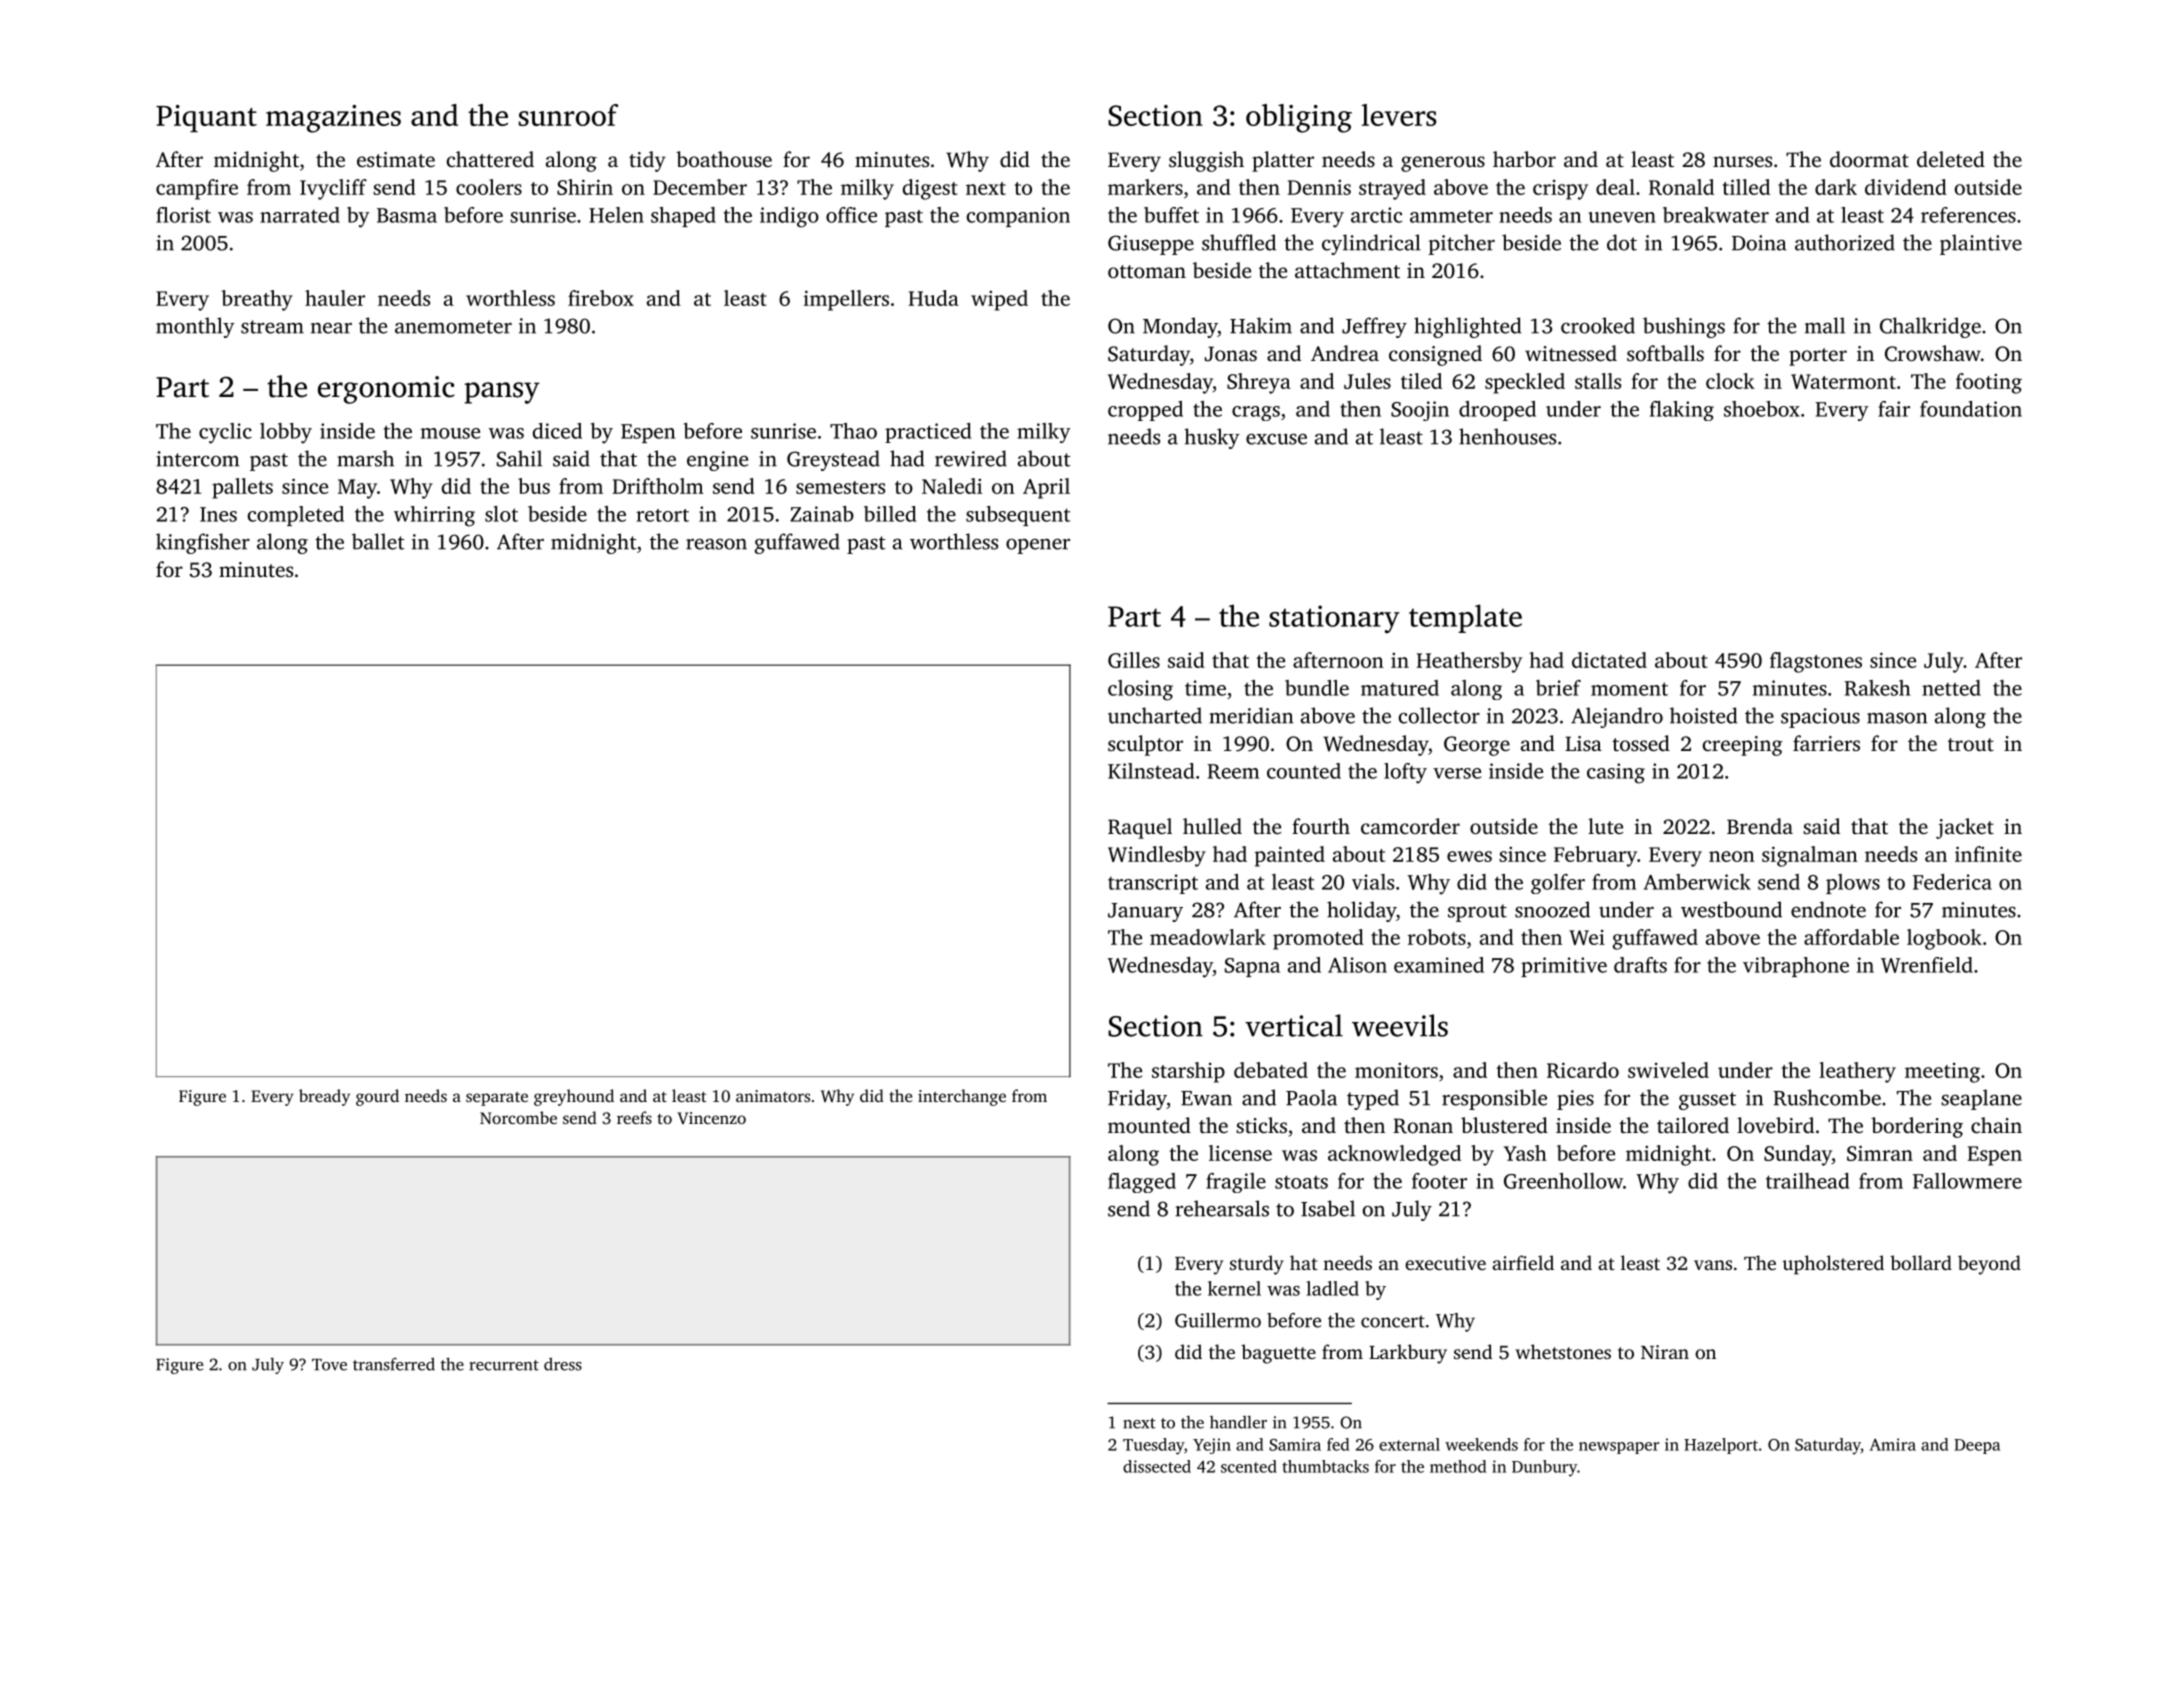 This screenshot has width=2178, height=1683. What do you see at coordinates (1465, 618) in the screenshot?
I see `template` at bounding box center [1465, 618].
